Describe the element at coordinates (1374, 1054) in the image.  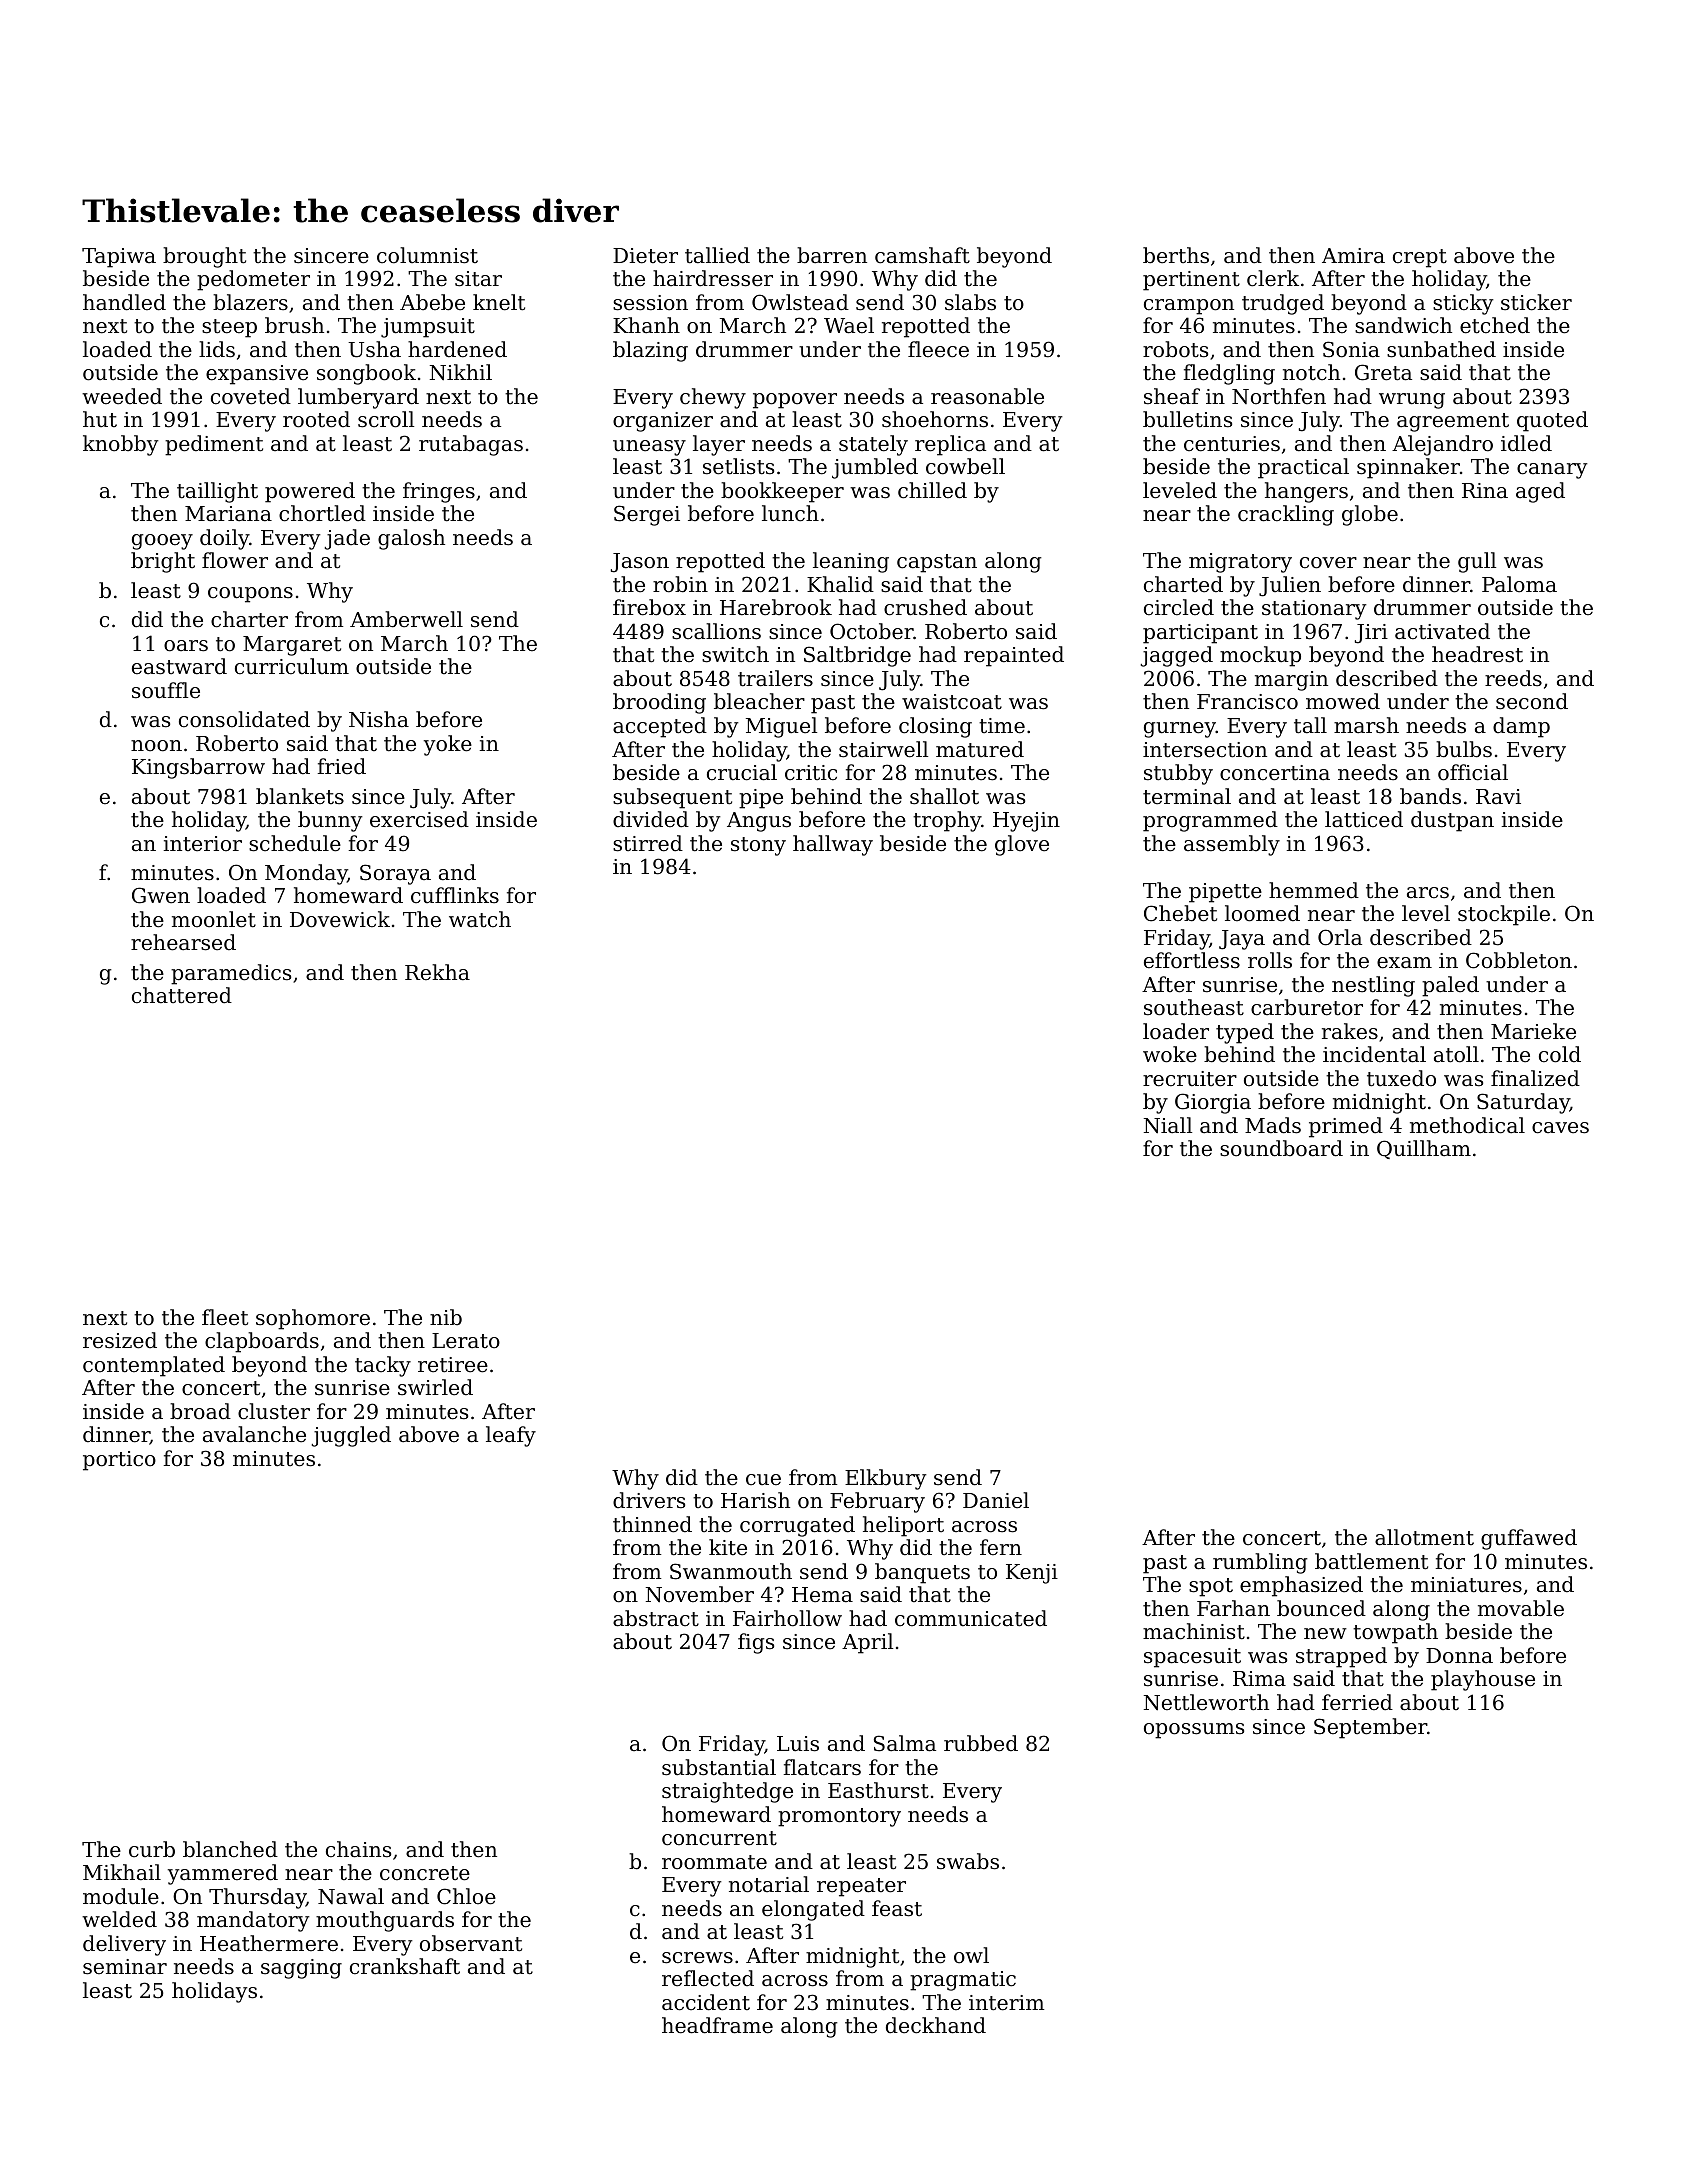
I see `incidental` at that location.
